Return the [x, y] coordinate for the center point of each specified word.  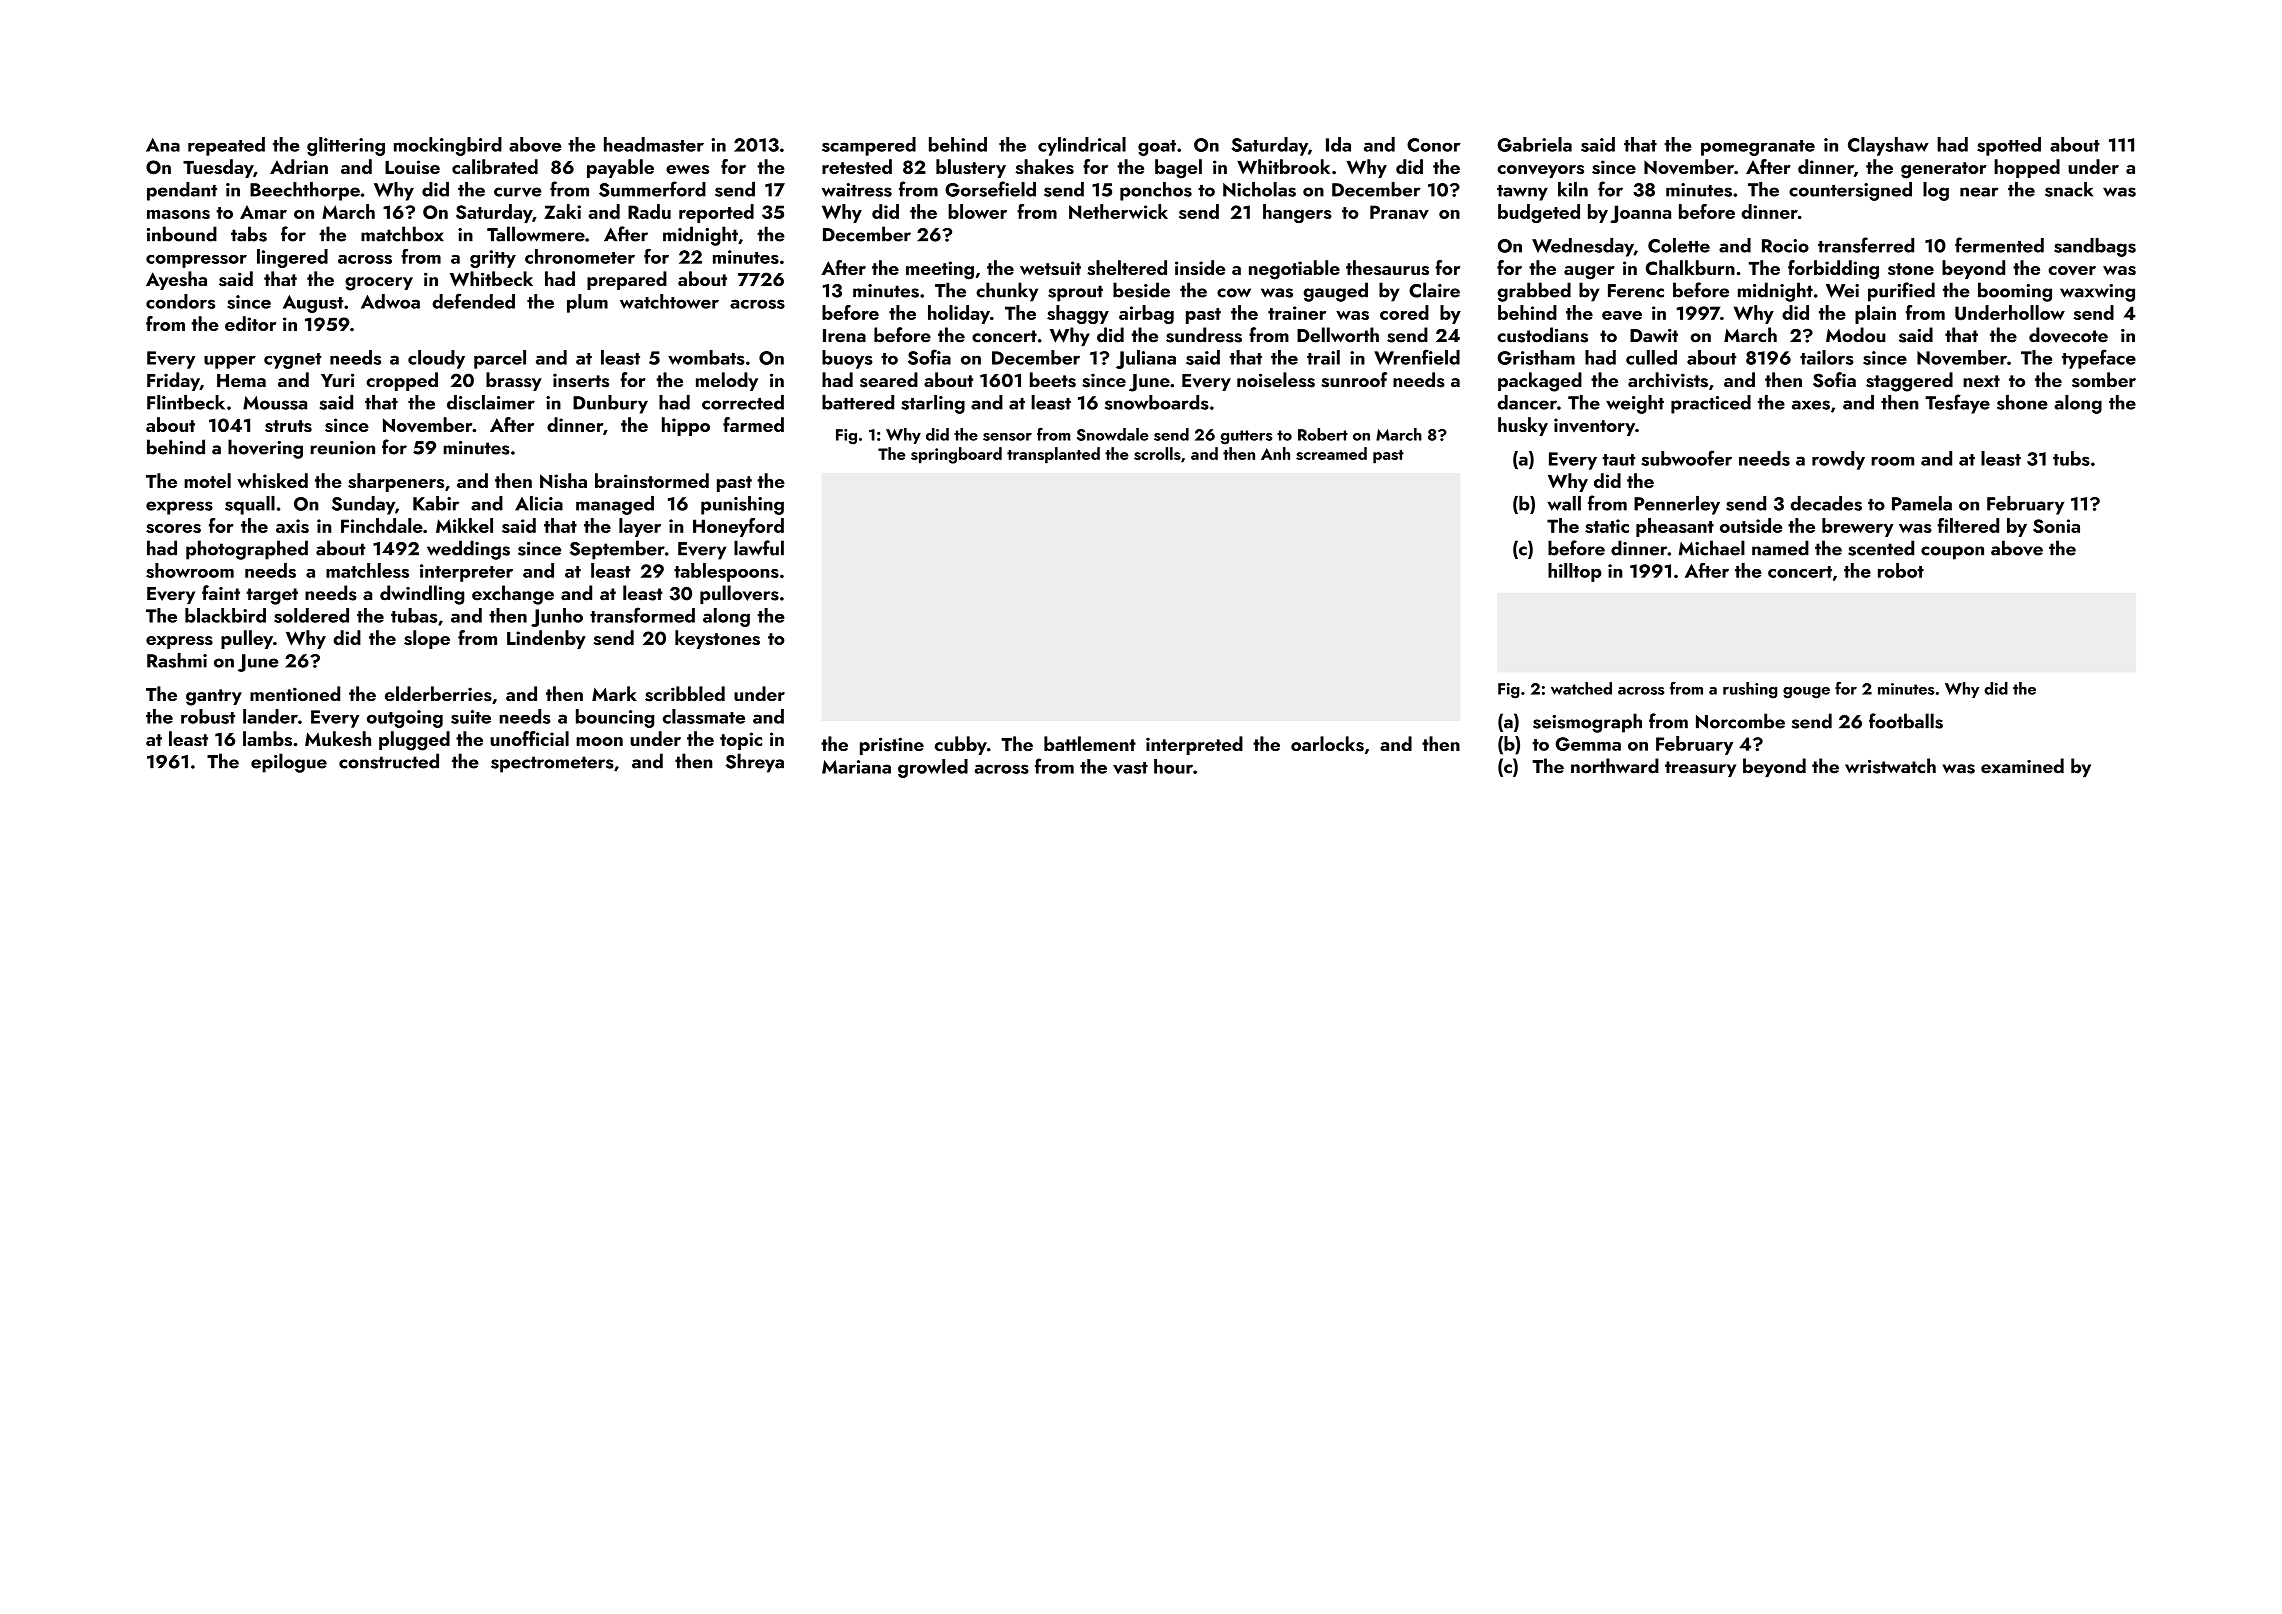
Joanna [1641, 214]
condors [180, 301]
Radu [649, 211]
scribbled [685, 694]
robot [1901, 570]
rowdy [1838, 460]
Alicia [539, 503]
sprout [1075, 293]
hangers [1297, 213]
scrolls [1157, 453]
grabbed [1534, 292]
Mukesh [338, 738]
